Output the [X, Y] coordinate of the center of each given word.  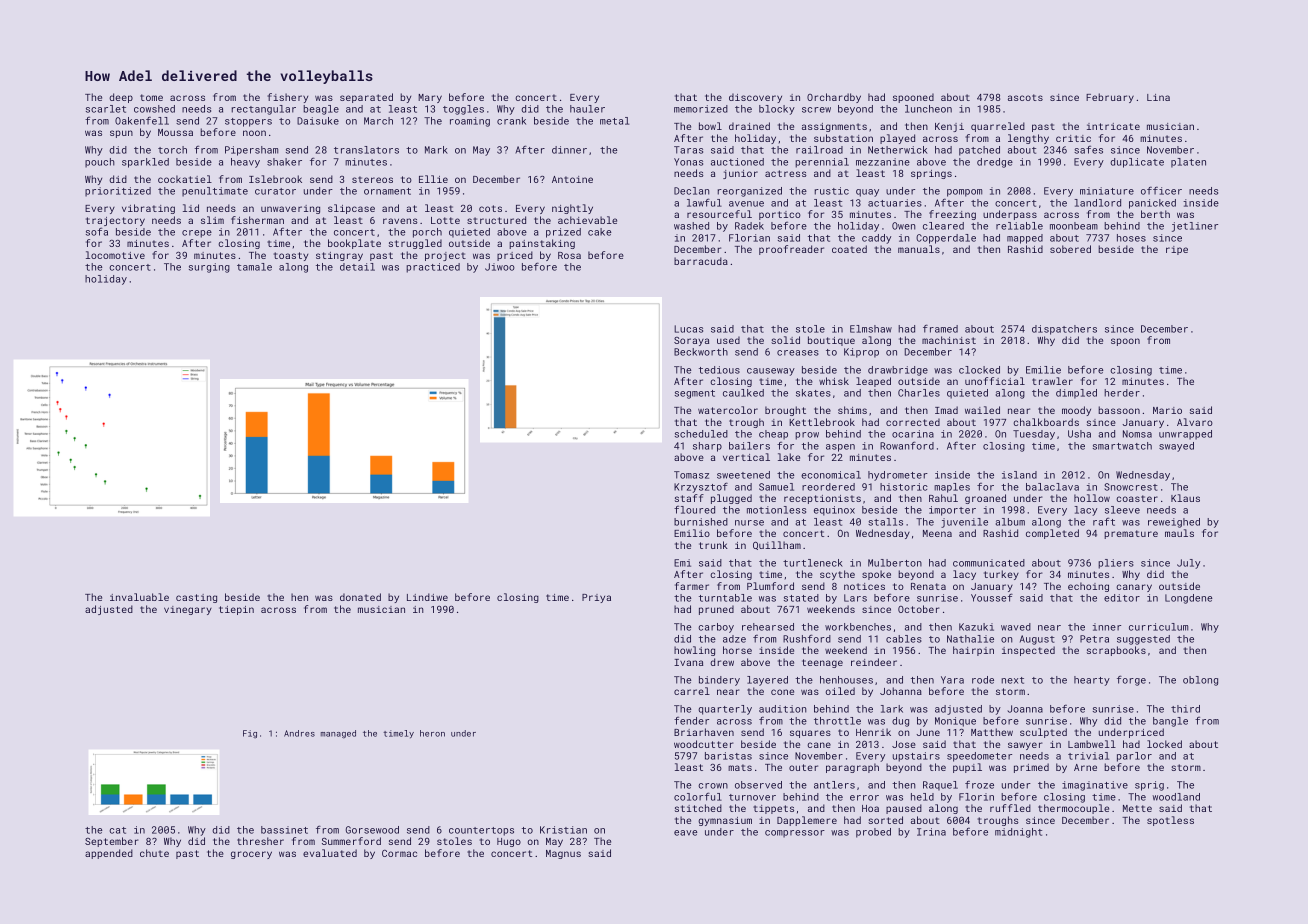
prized [563, 233]
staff [689, 498]
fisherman [257, 220]
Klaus [1185, 498]
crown [713, 786]
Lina [1158, 97]
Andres [299, 733]
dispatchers [1064, 330]
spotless [1170, 821]
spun [121, 134]
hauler [587, 109]
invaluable [139, 597]
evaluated [330, 853]
